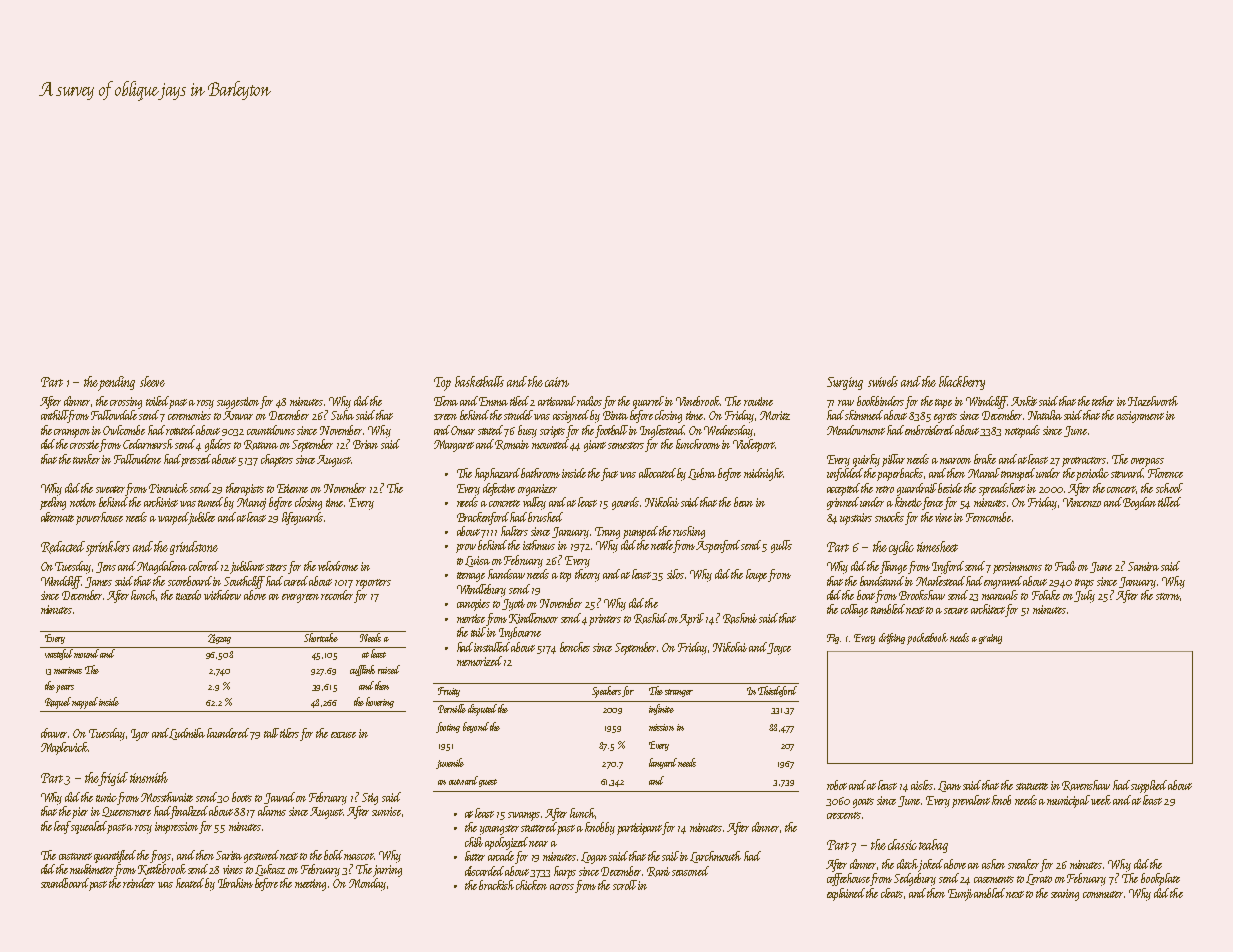 The height and width of the document is (952, 1233). Describe the element at coordinates (114, 415) in the document. I see `Fallowdale` at that location.
